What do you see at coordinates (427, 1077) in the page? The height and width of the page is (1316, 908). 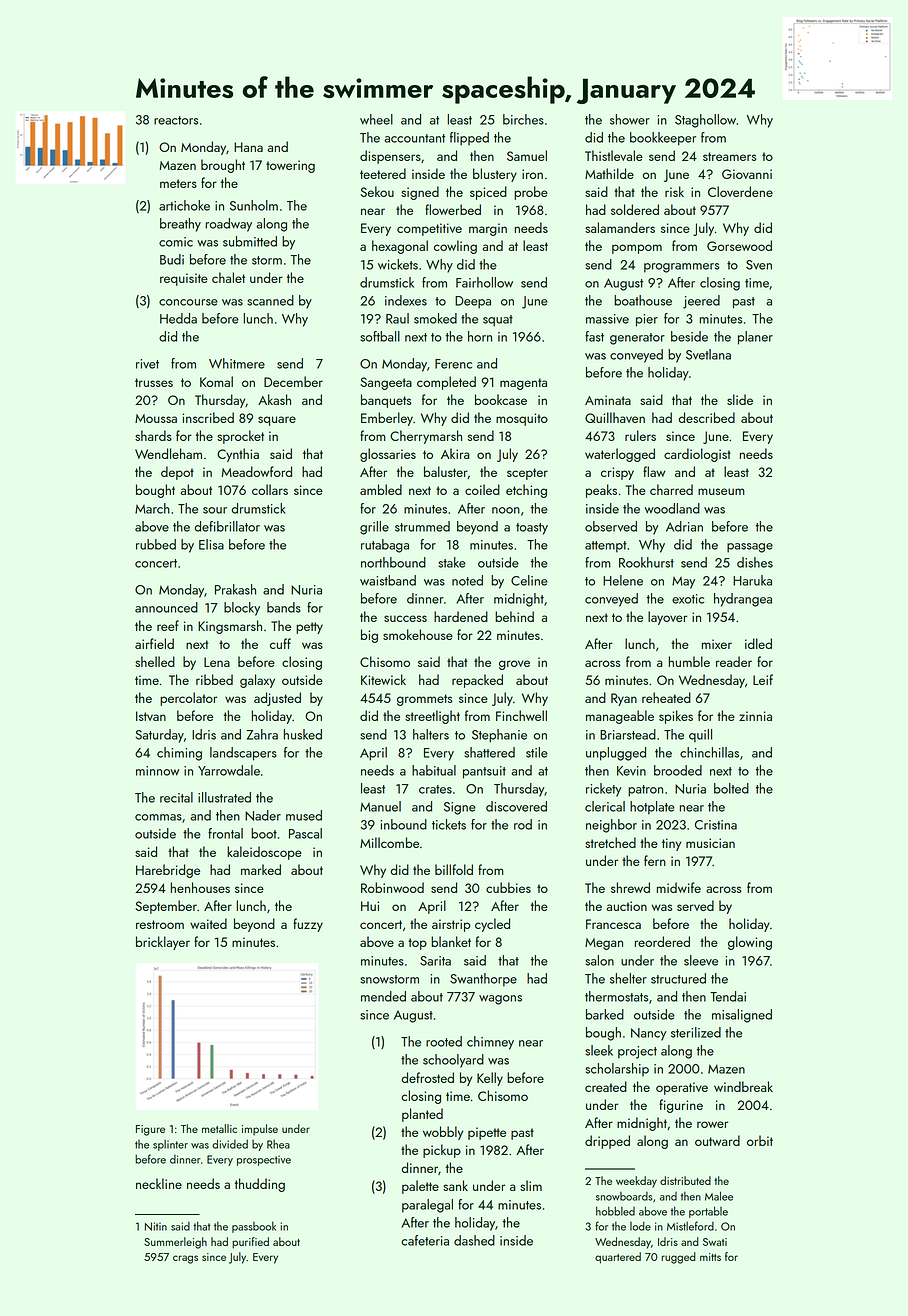 I see `defrosted` at bounding box center [427, 1077].
